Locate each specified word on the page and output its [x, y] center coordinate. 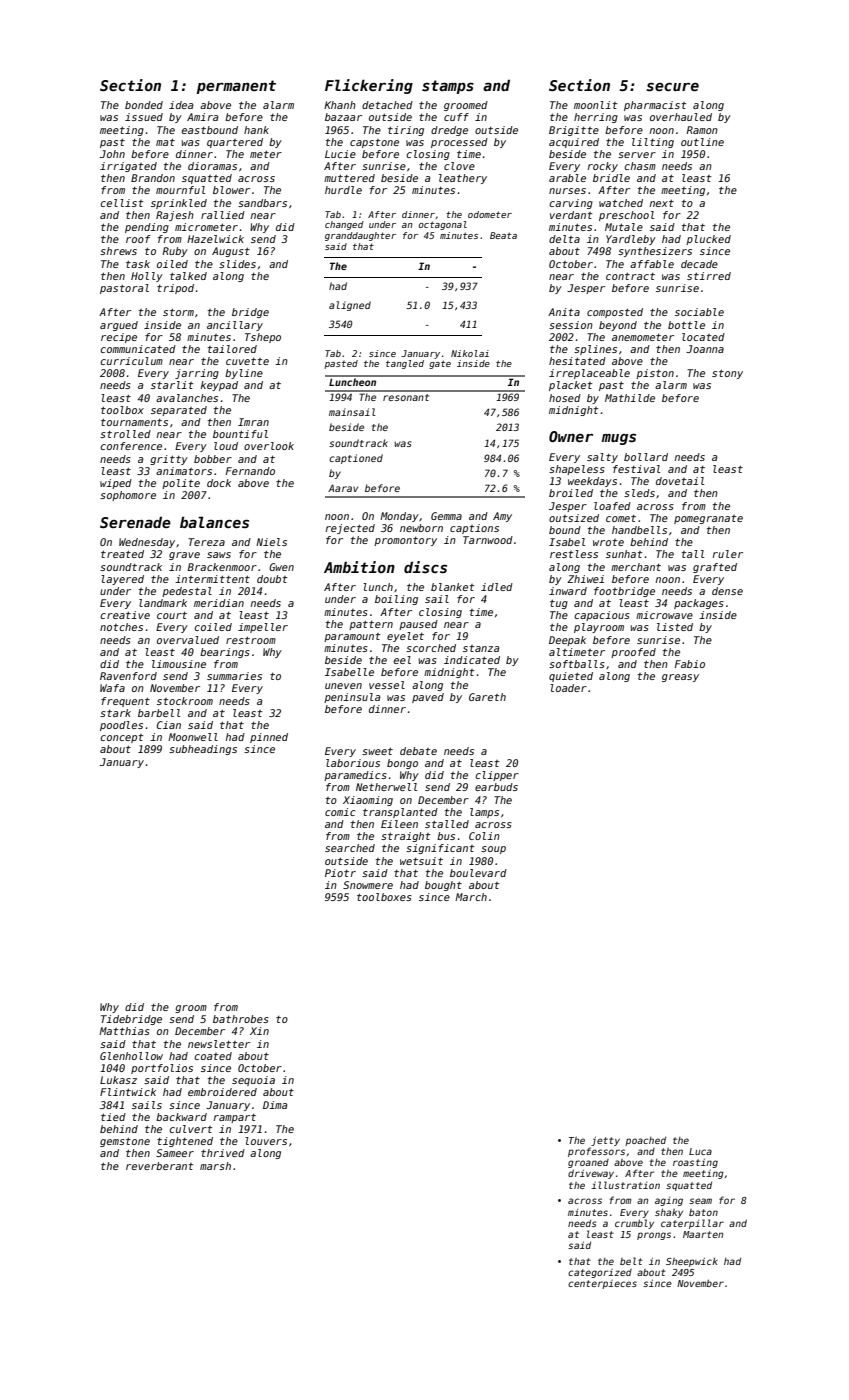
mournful [180, 190]
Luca [700, 1151]
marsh [215, 1166]
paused [418, 625]
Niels [271, 542]
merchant [636, 567]
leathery [463, 179]
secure [672, 87]
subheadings [203, 750]
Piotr [340, 873]
